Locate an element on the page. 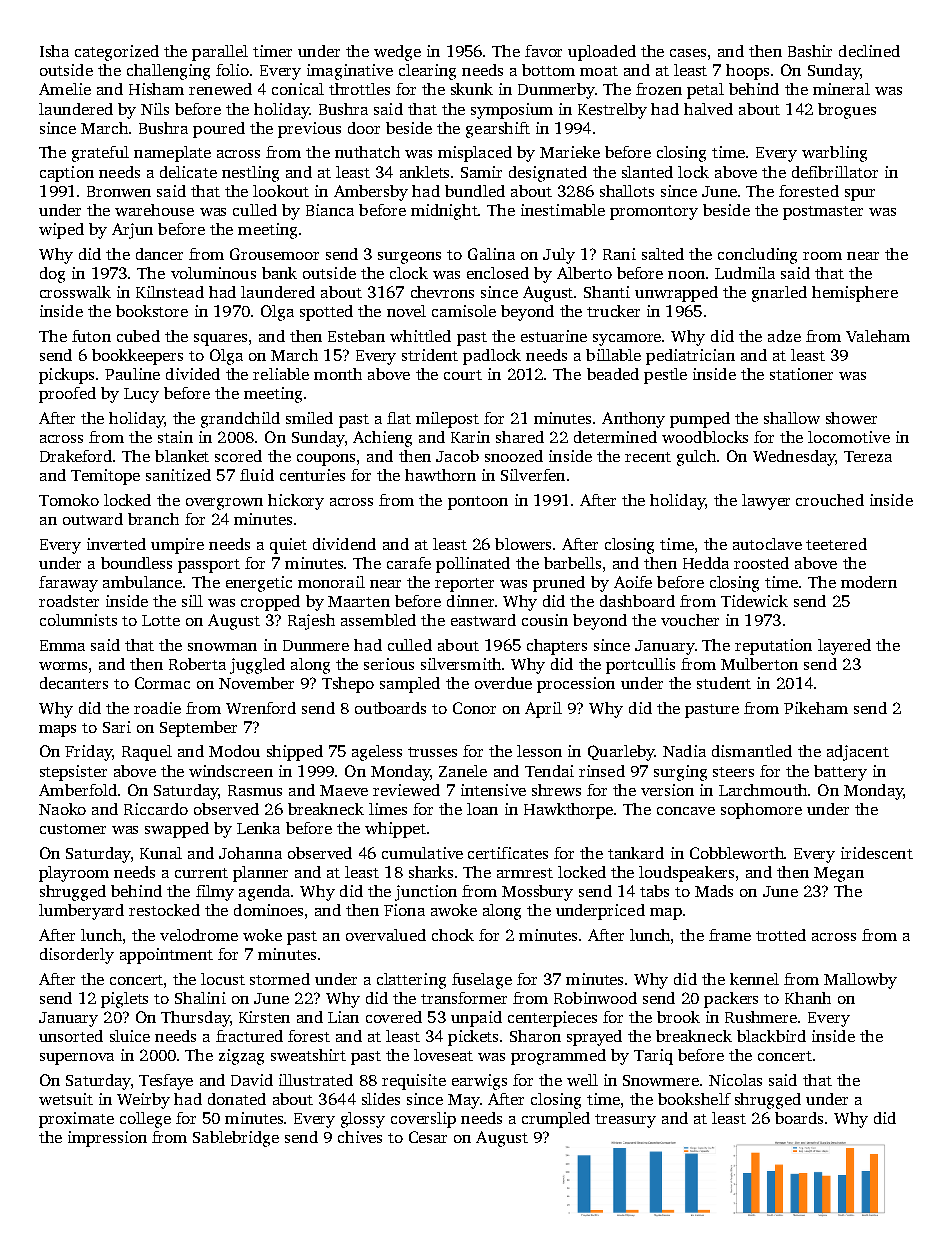 Image resolution: width=952 pixels, height=1233 pixels. shared is located at coordinates (520, 437).
